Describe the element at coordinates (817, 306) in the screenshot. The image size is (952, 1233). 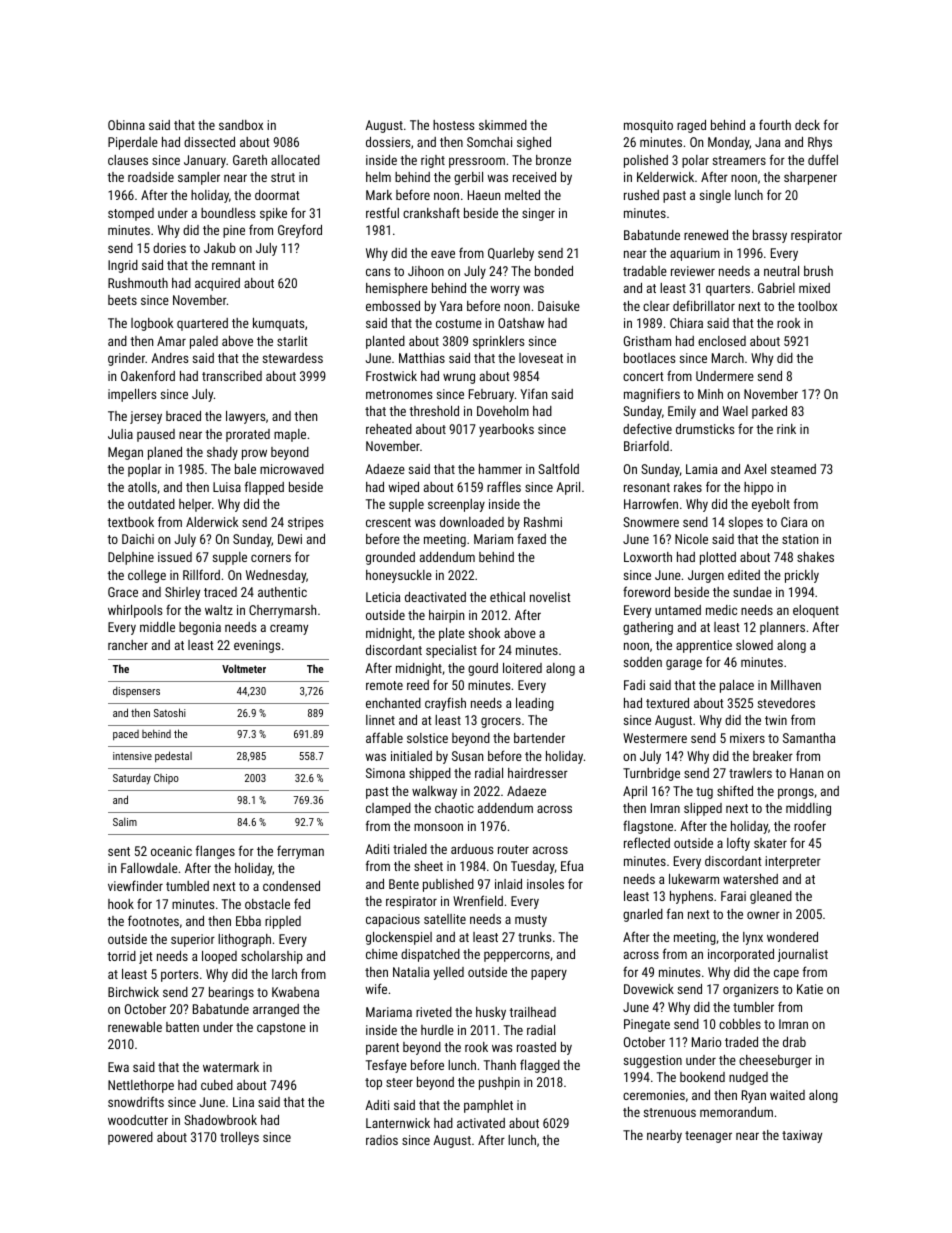
I see `toolbox` at that location.
